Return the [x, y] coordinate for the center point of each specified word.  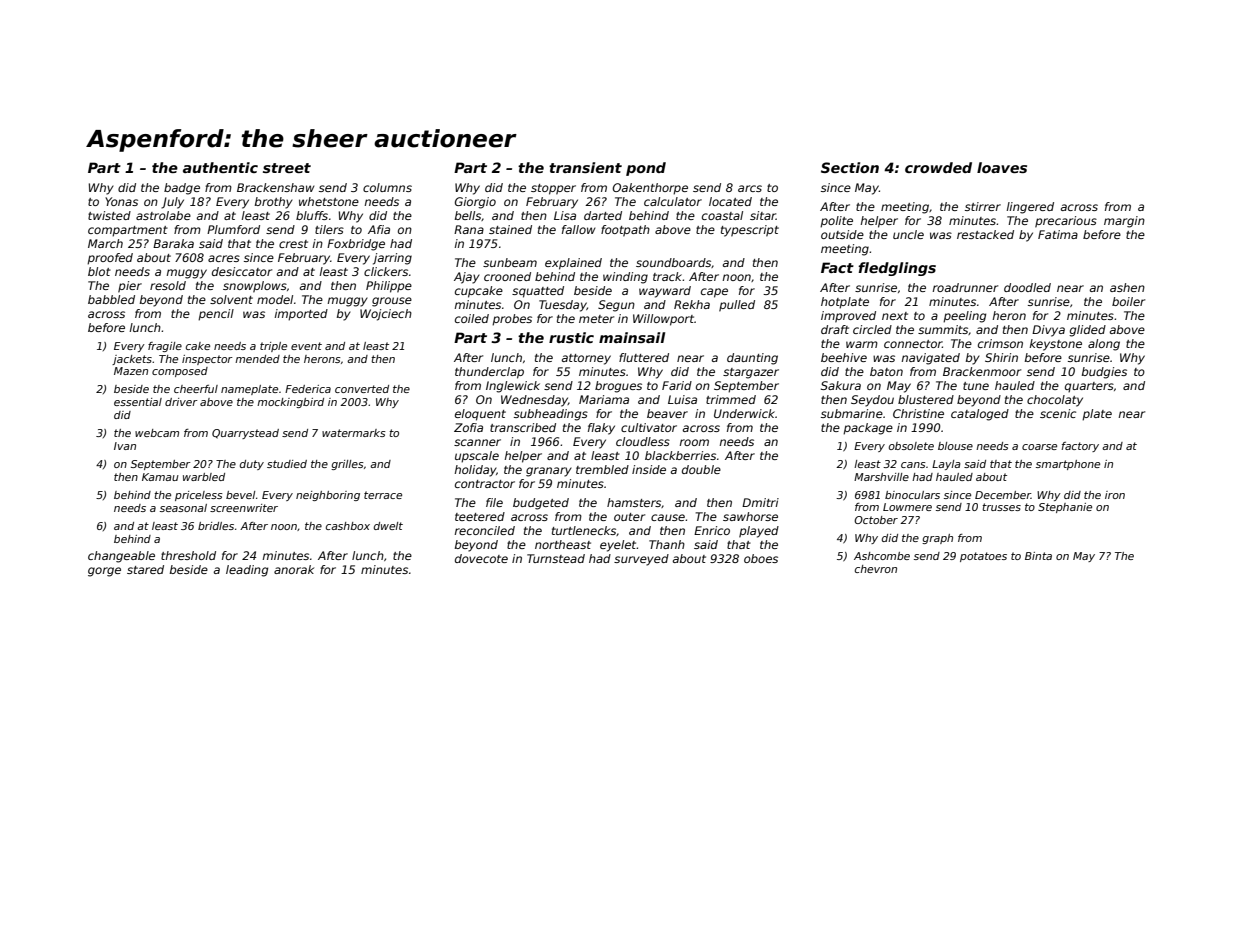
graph [937, 539]
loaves [1002, 167]
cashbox [348, 526]
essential [138, 402]
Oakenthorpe [650, 189]
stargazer [751, 373]
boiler [1128, 301]
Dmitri [760, 502]
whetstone [329, 201]
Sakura [841, 385]
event [306, 346]
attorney [586, 359]
